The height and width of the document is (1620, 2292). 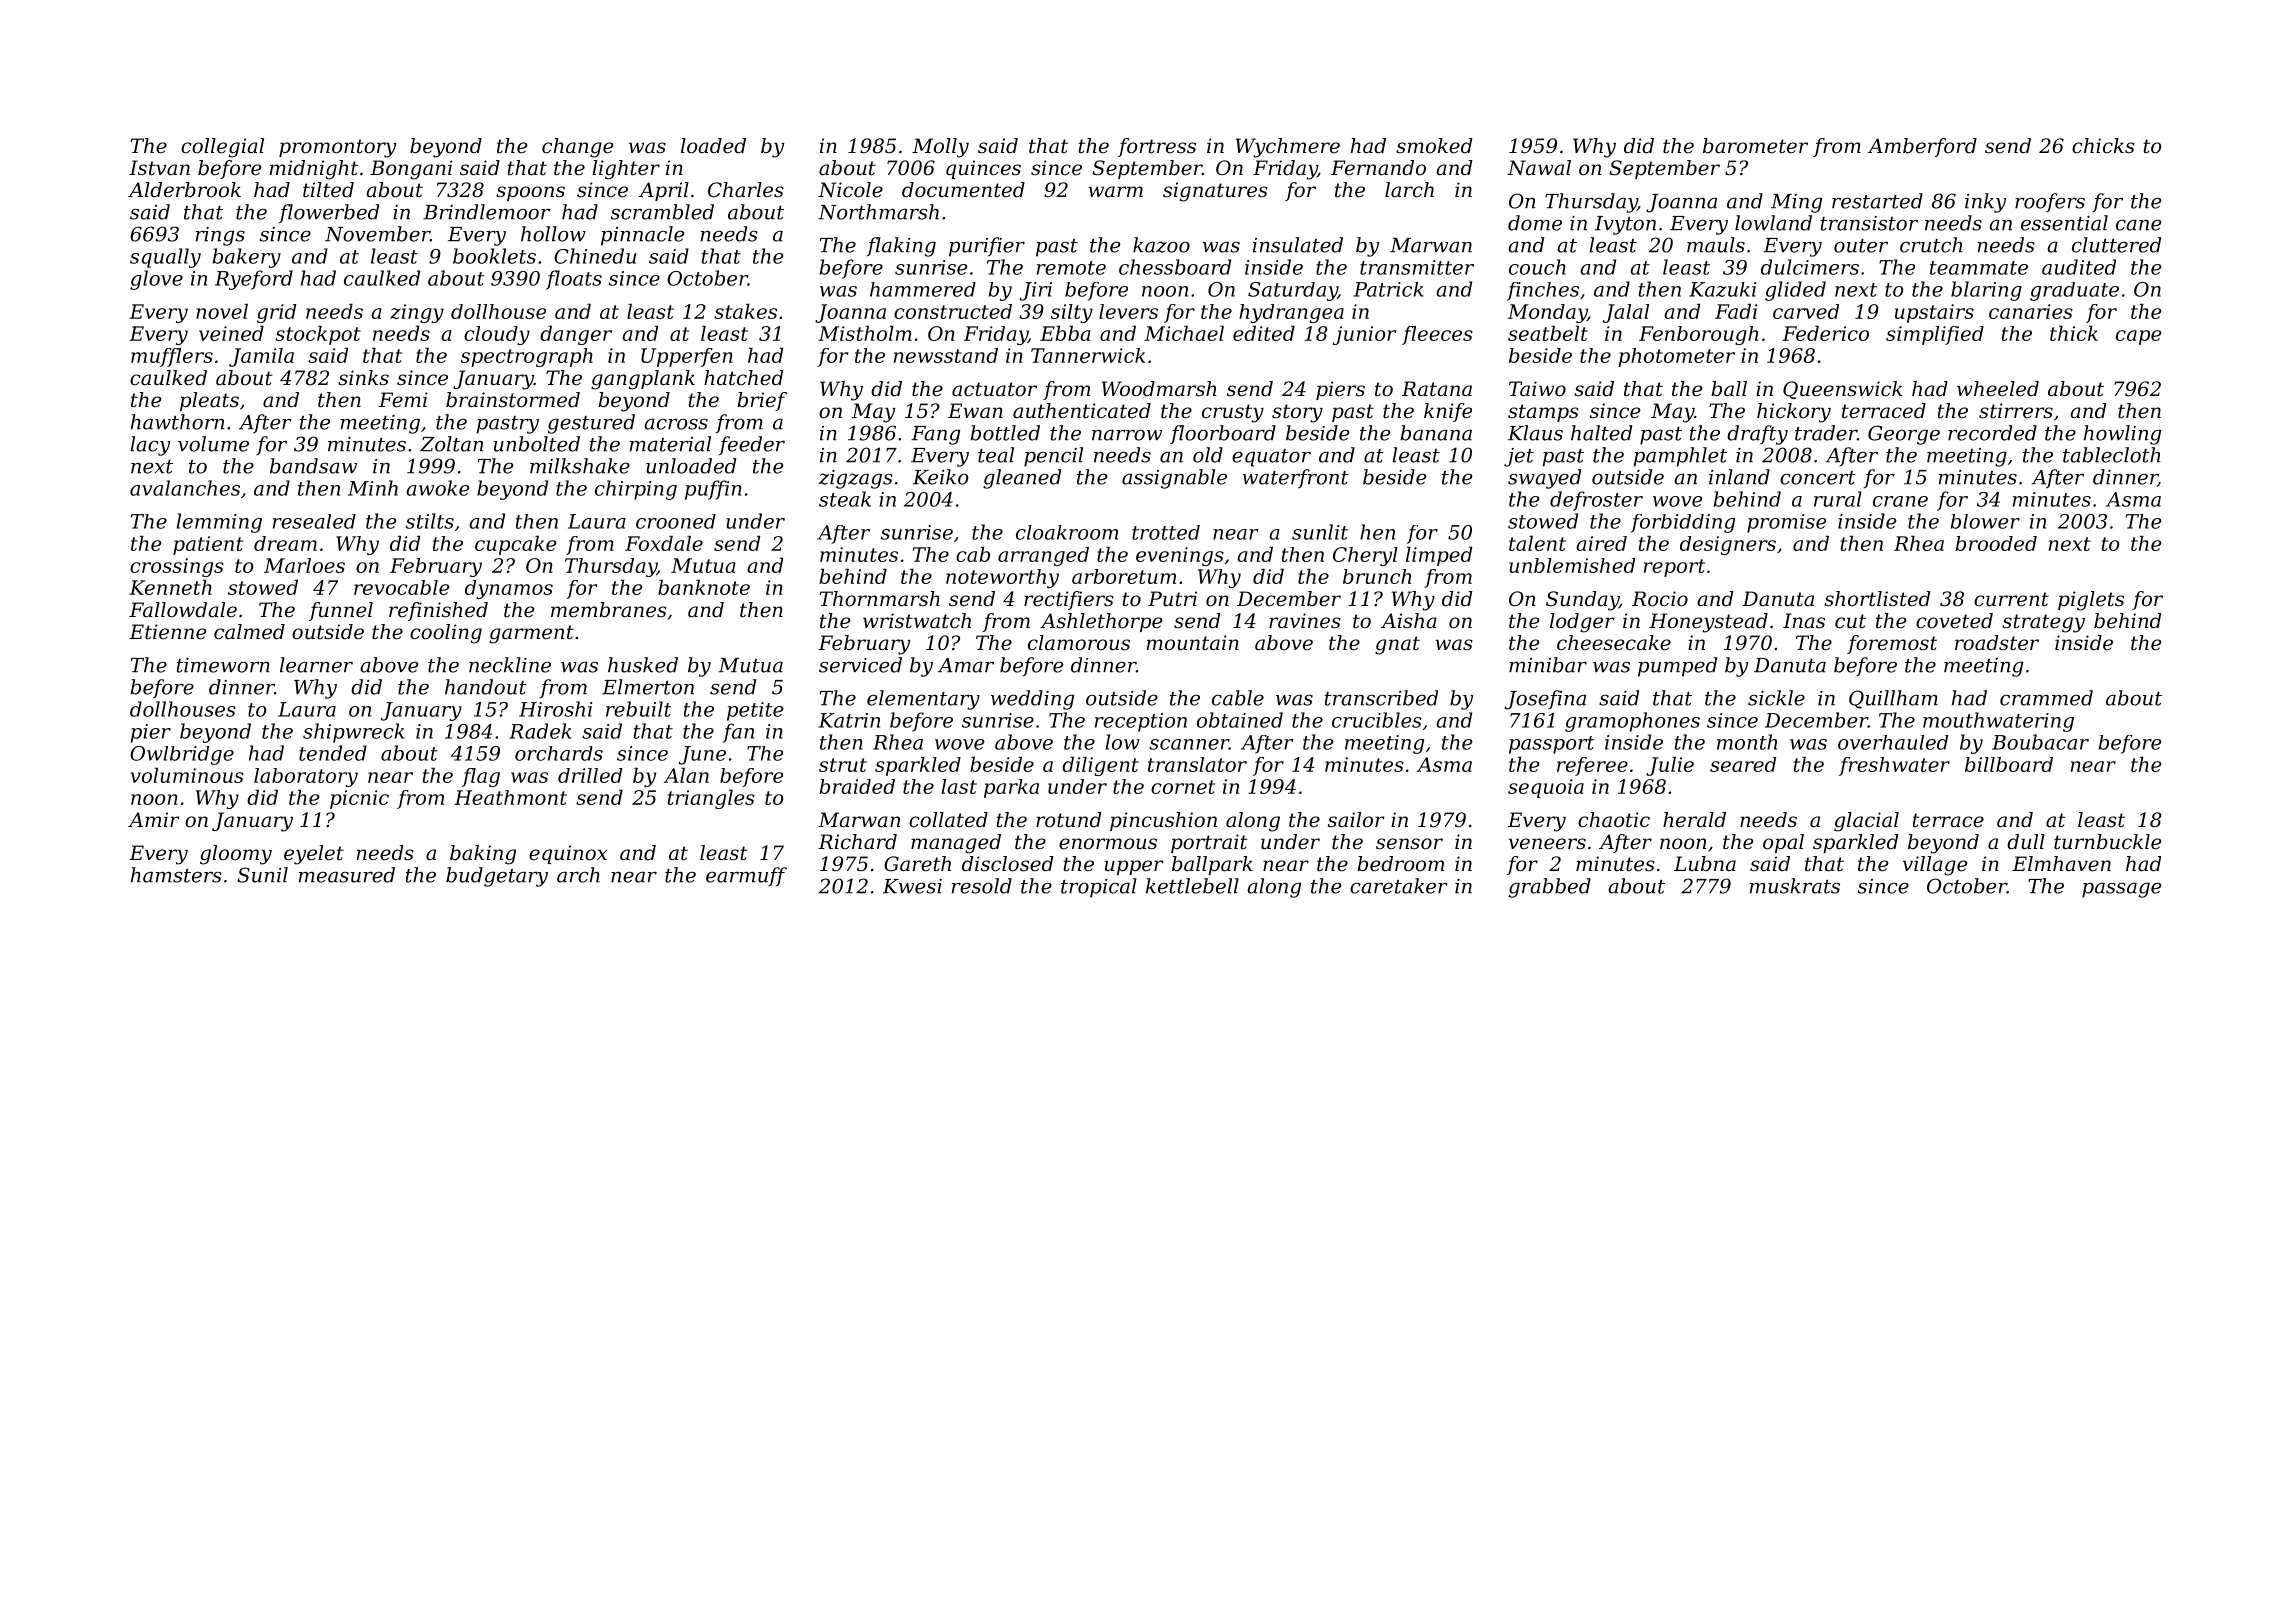 I want to click on caretaker, so click(x=1399, y=886).
